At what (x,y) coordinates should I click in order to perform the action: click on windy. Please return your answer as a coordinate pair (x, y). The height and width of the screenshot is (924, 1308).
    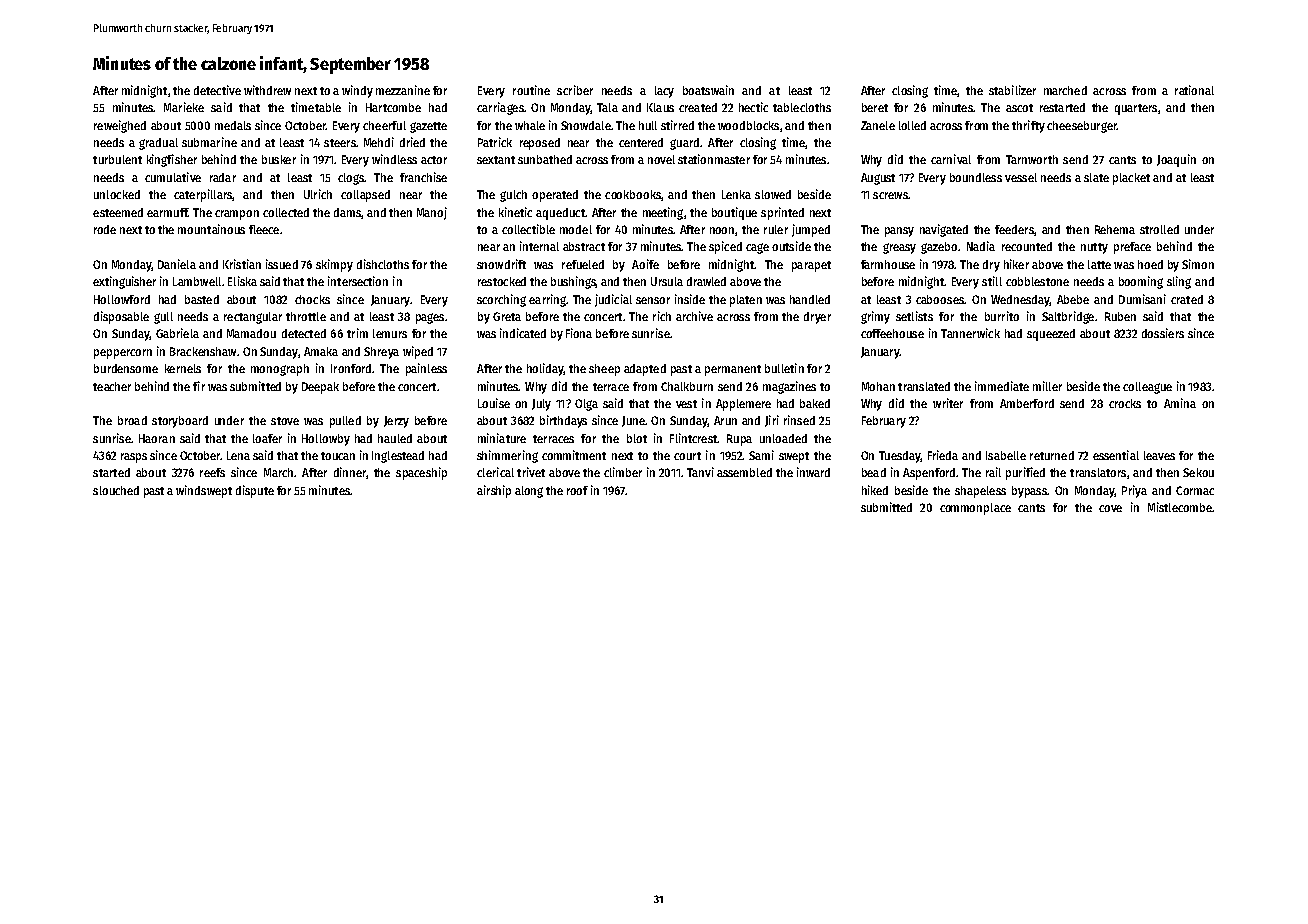
    Looking at the image, I should click on (357, 91).
